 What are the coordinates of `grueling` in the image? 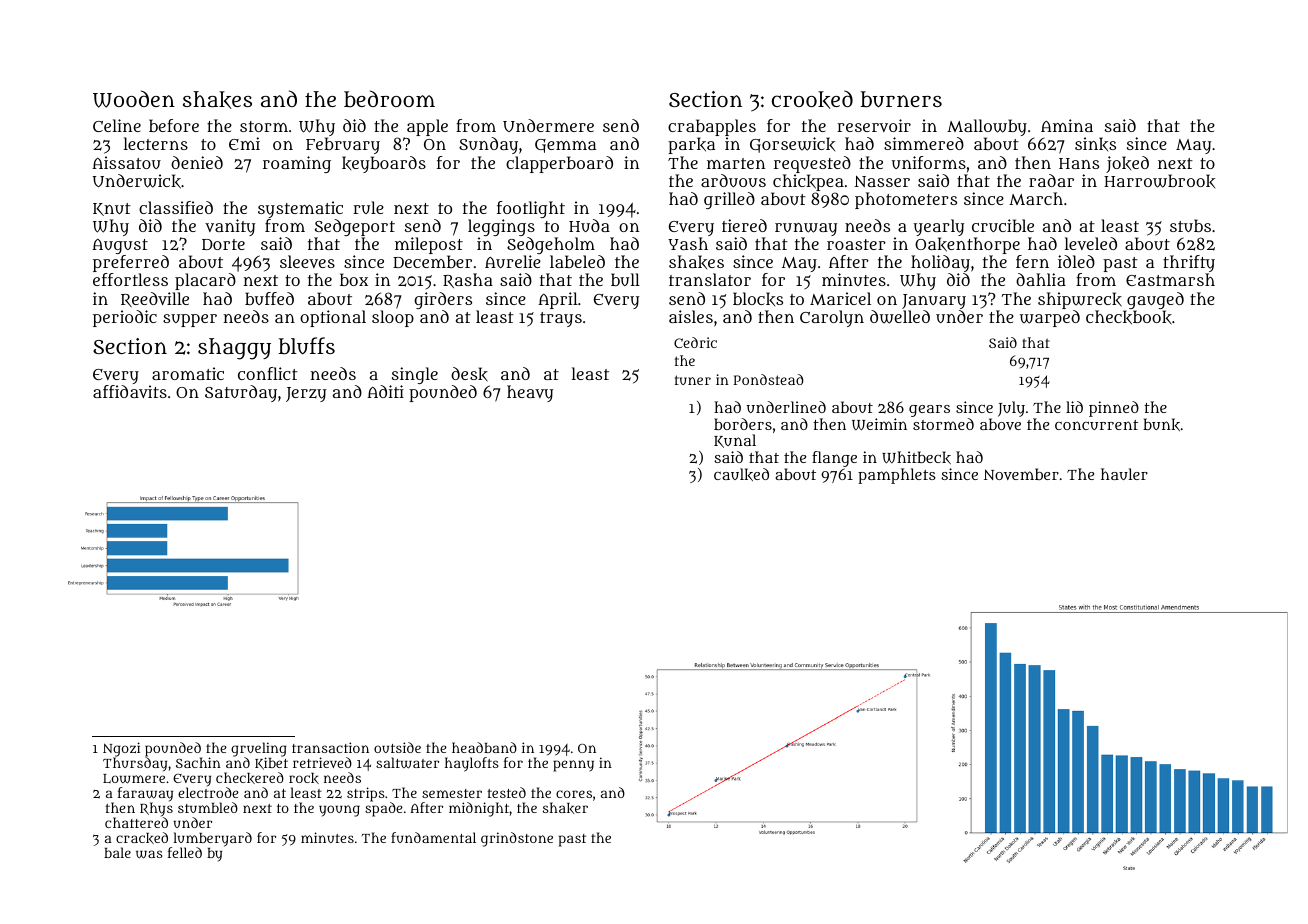 It's located at (259, 749).
